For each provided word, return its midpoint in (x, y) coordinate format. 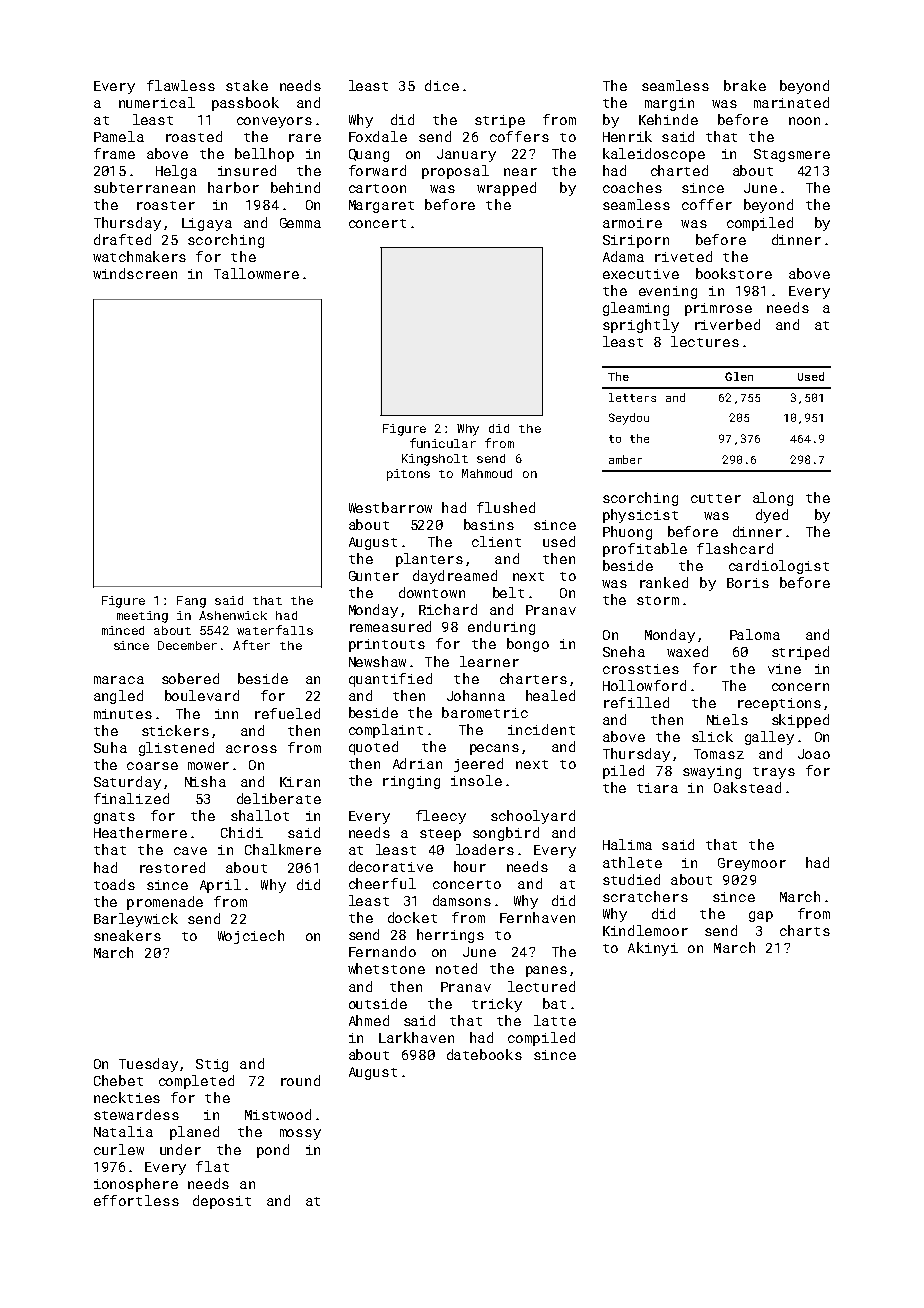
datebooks (484, 1054)
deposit (222, 1202)
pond (273, 1151)
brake (745, 85)
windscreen (135, 273)
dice (442, 85)
